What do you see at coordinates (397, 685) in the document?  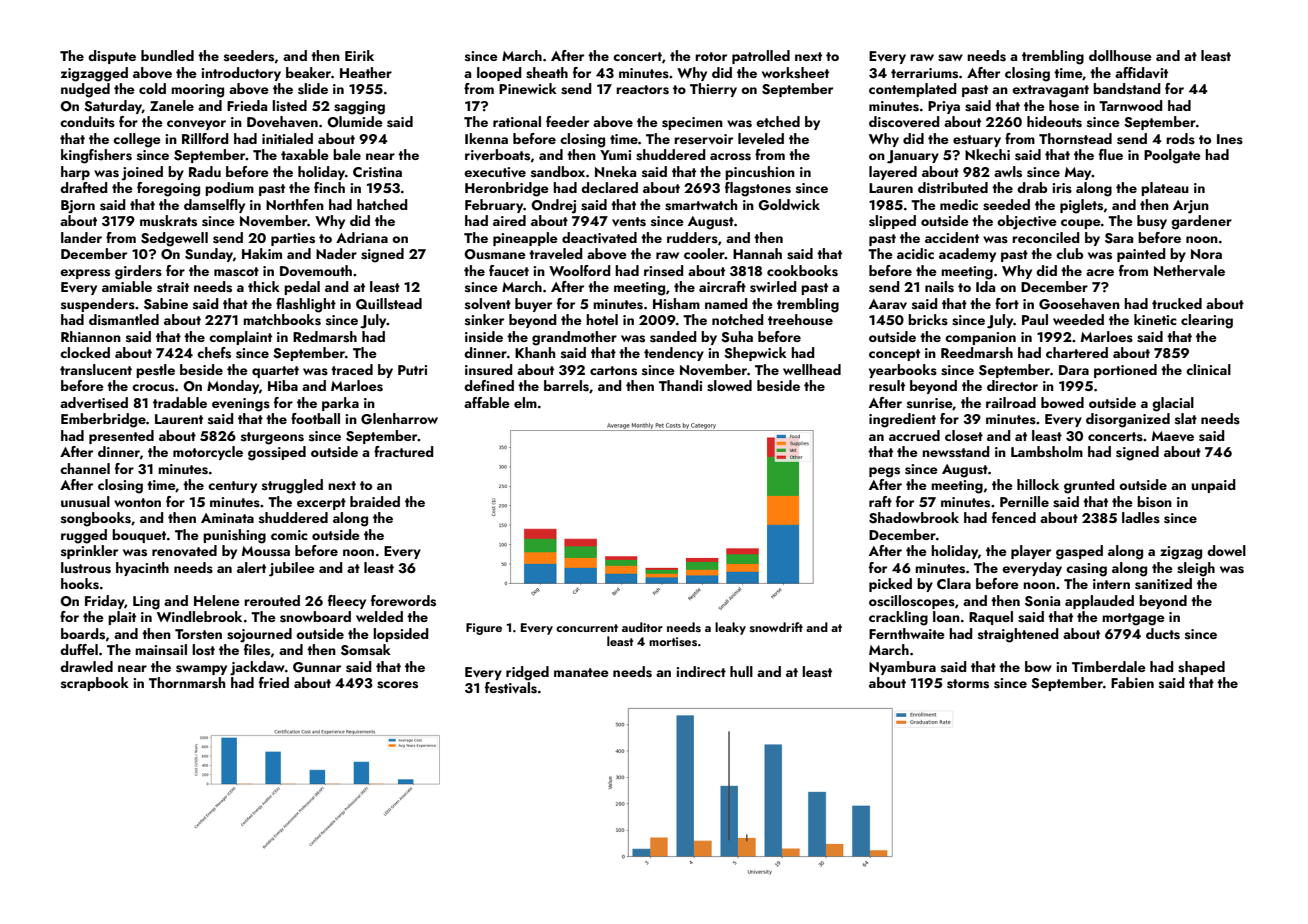 I see `scores` at bounding box center [397, 685].
